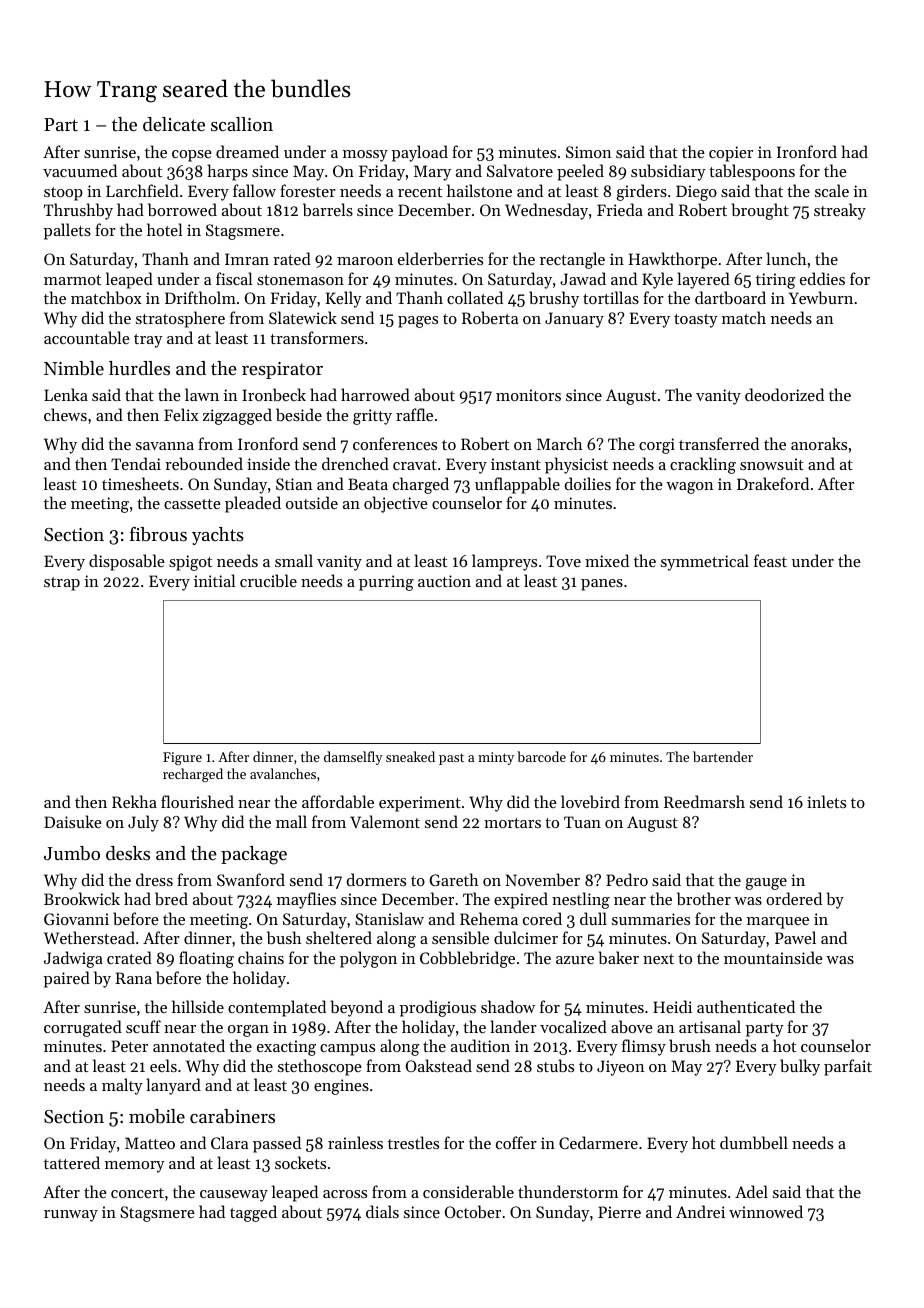 Image resolution: width=924 pixels, height=1308 pixels. Describe the element at coordinates (657, 446) in the document. I see `corgi` at that location.
